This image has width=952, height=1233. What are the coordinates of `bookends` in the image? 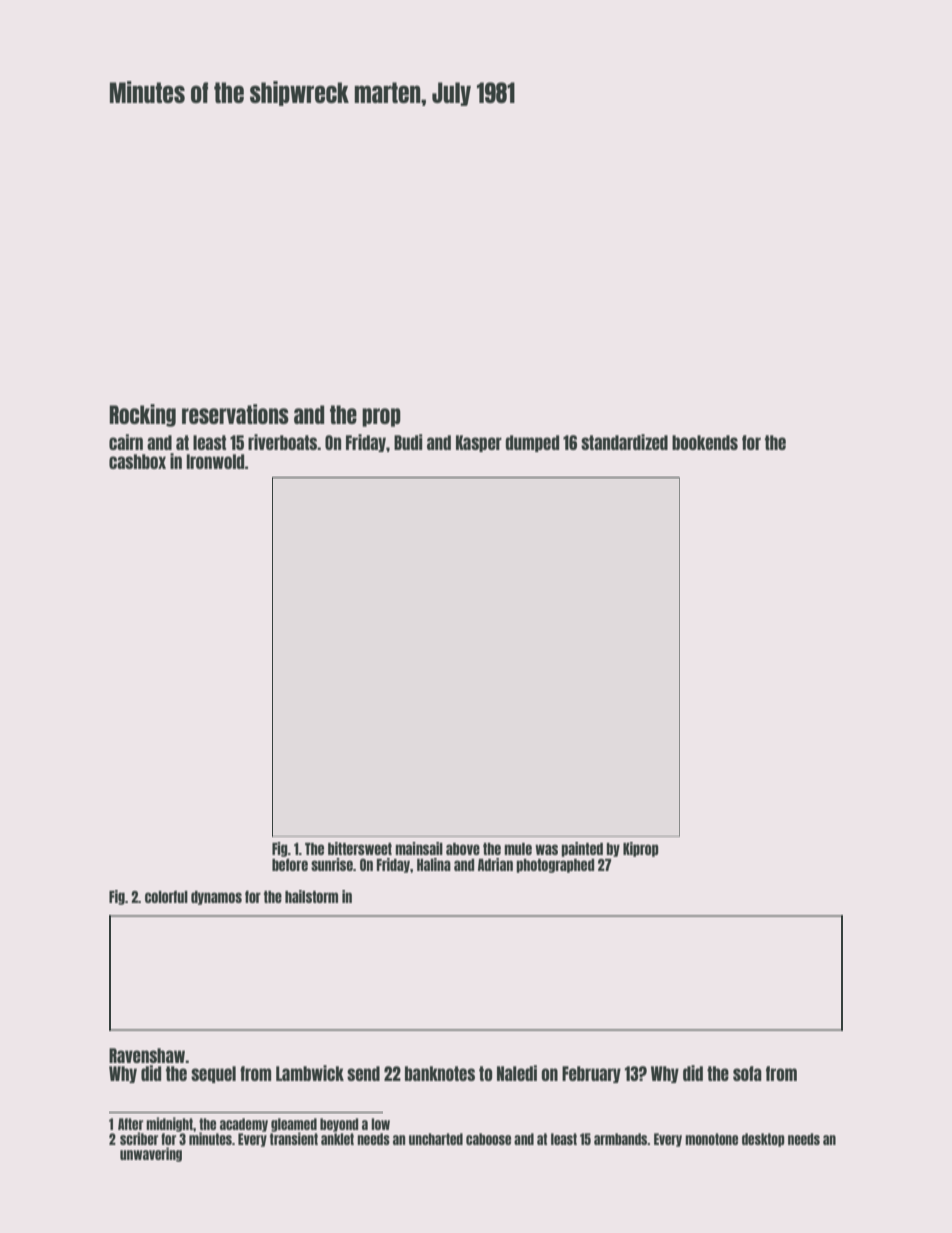 It's located at (705, 442).
